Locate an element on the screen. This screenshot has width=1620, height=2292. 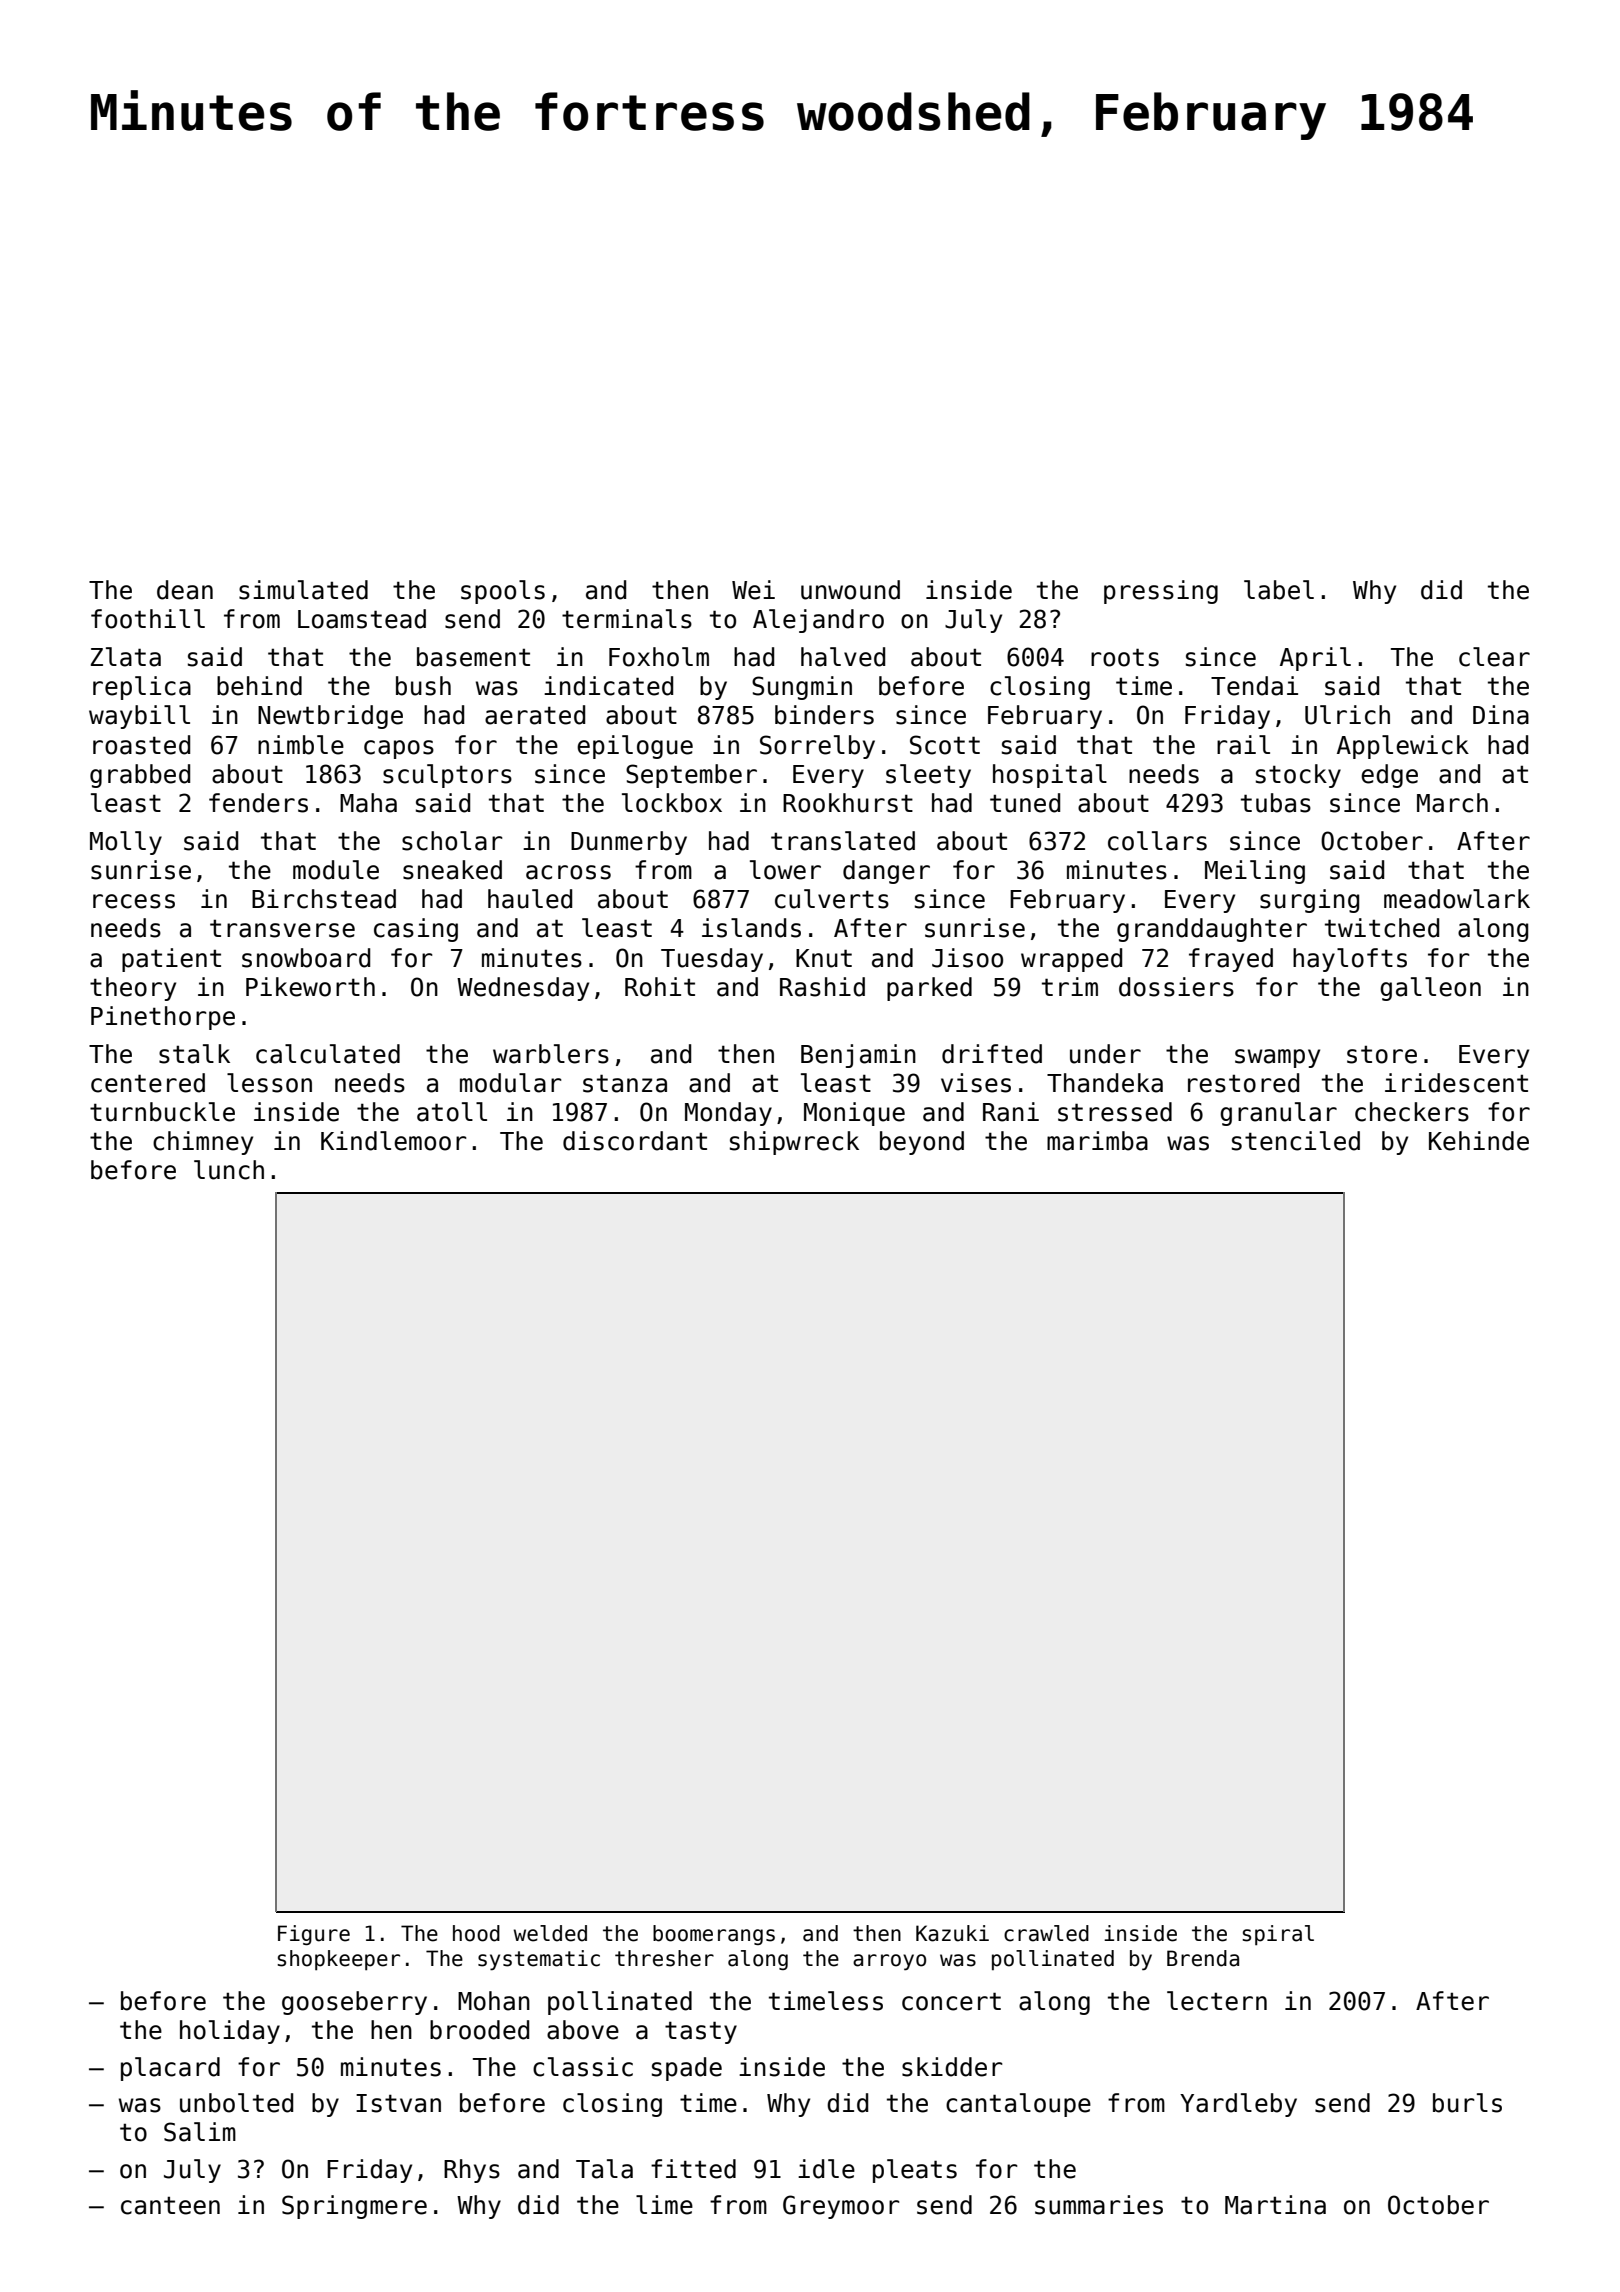
canteen is located at coordinates (170, 2205).
